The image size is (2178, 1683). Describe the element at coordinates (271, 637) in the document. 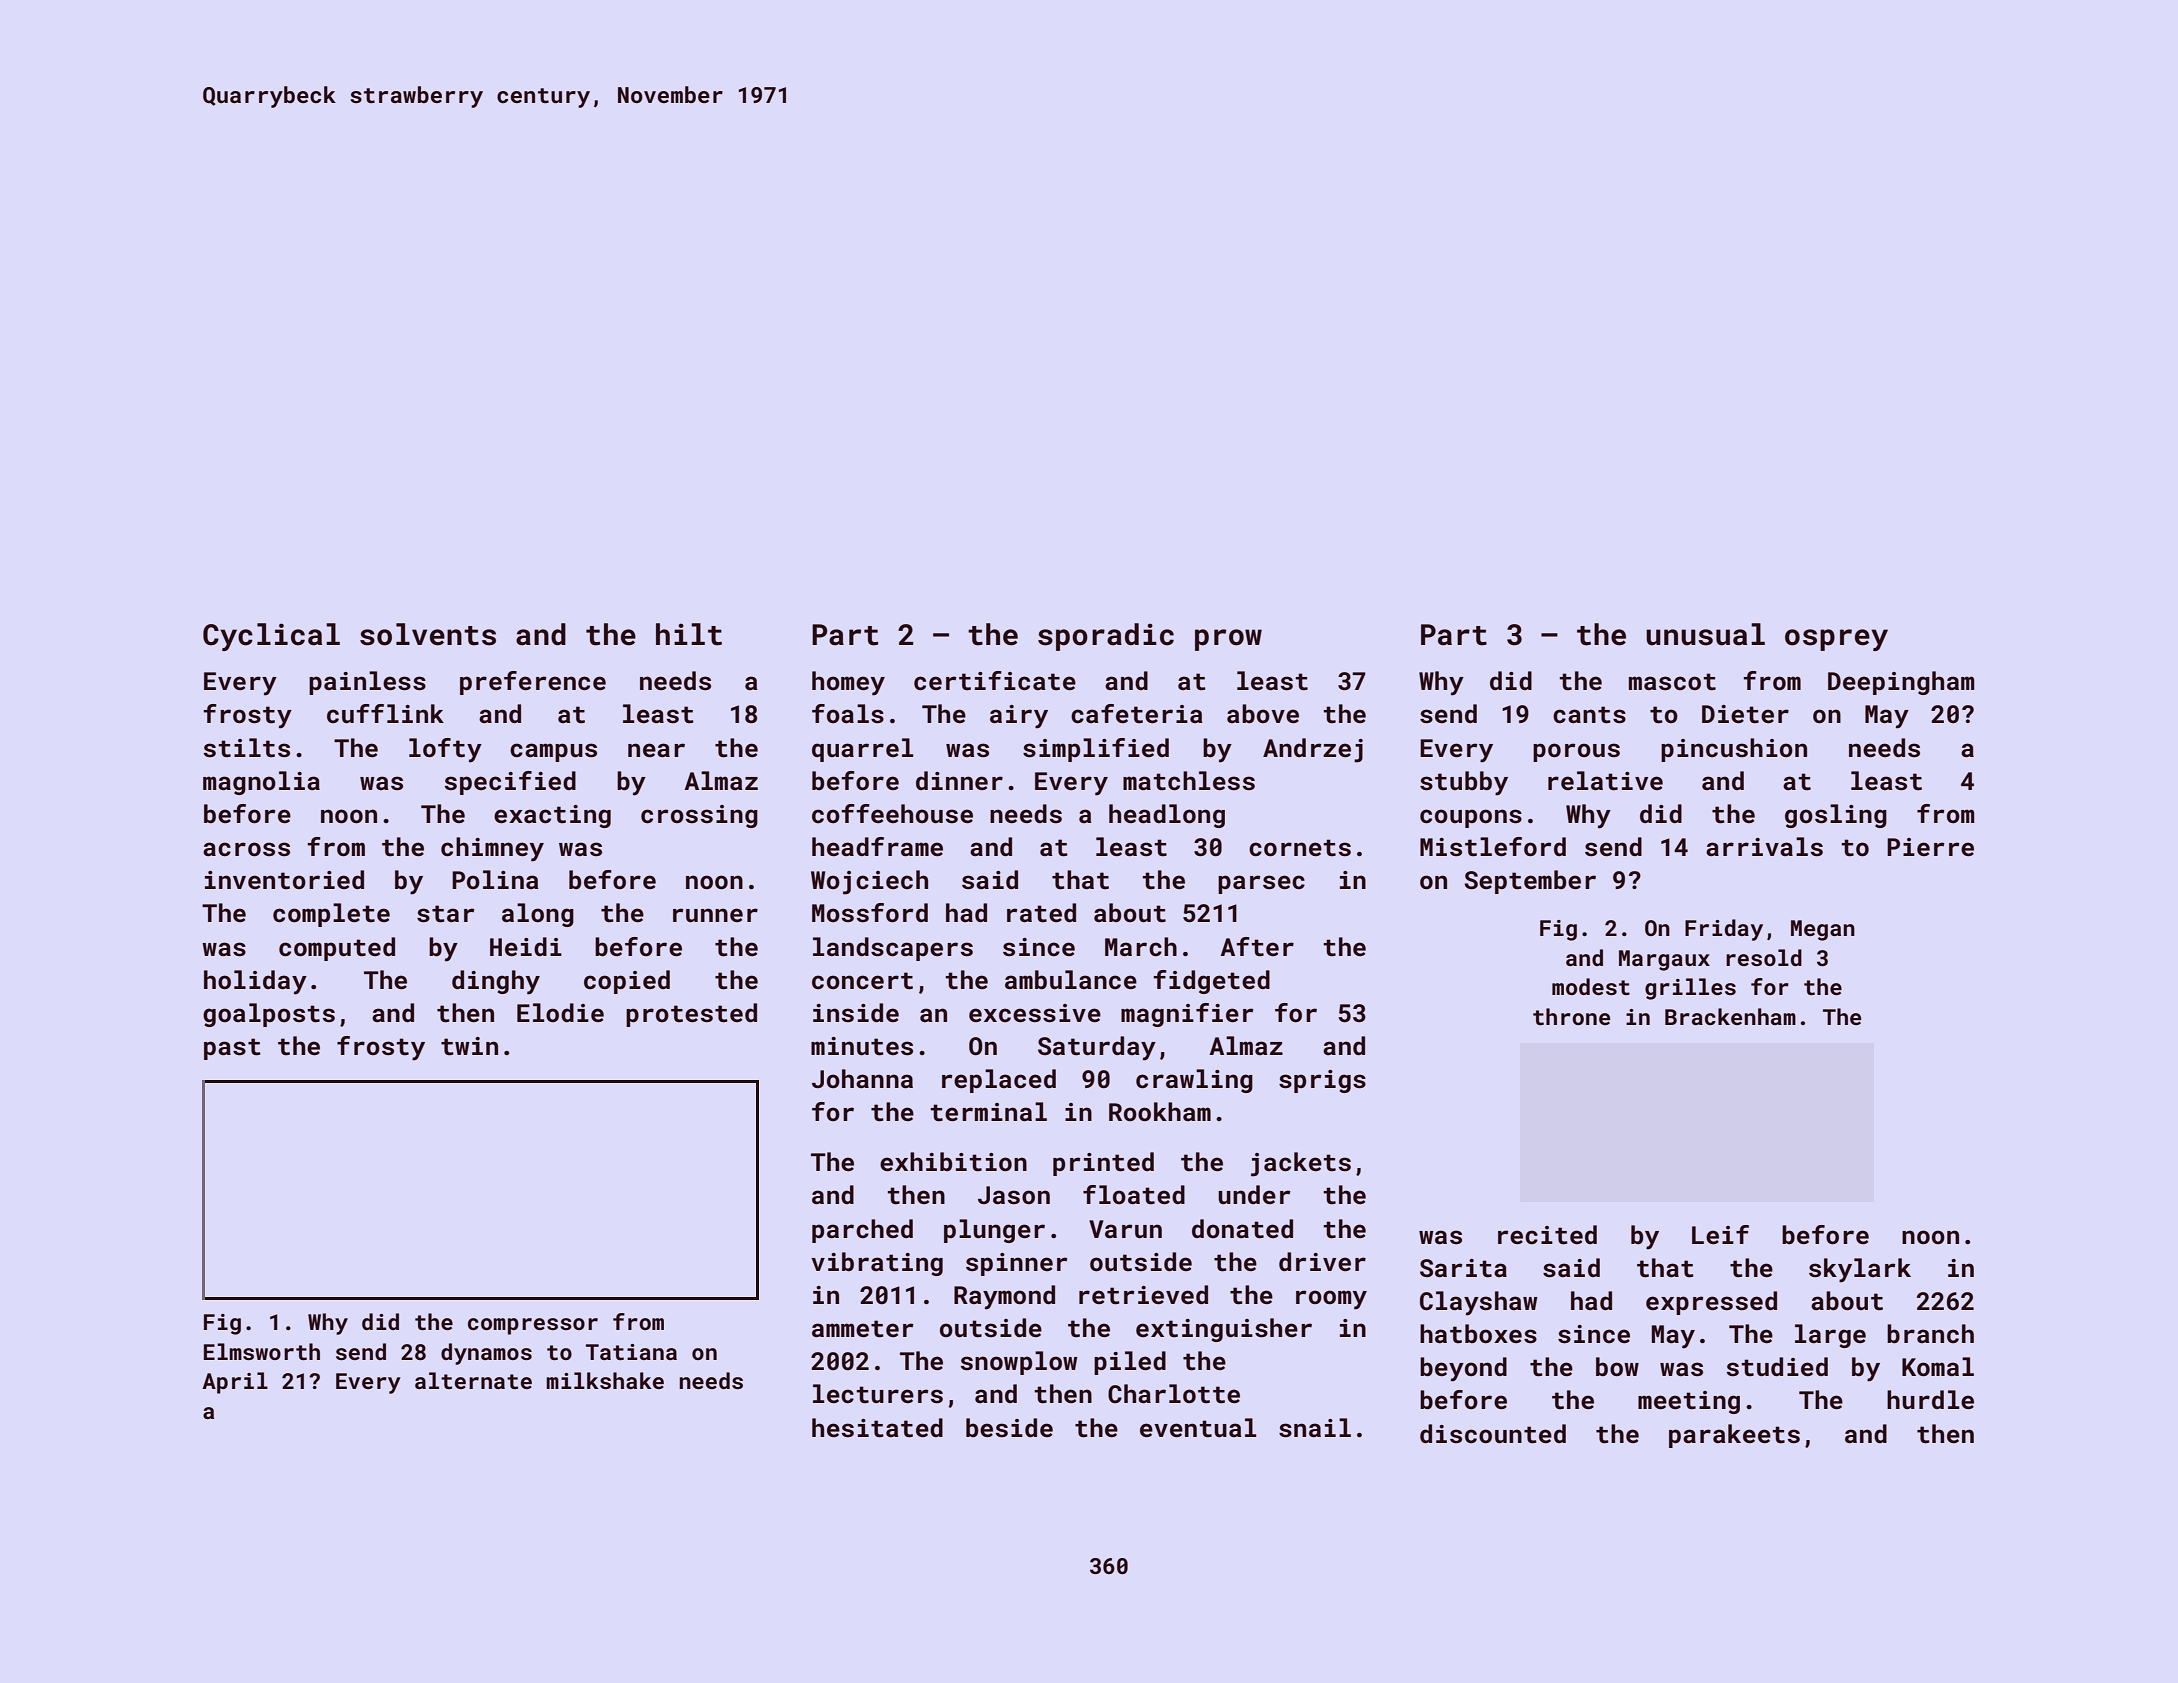

I see `Cyclical` at that location.
